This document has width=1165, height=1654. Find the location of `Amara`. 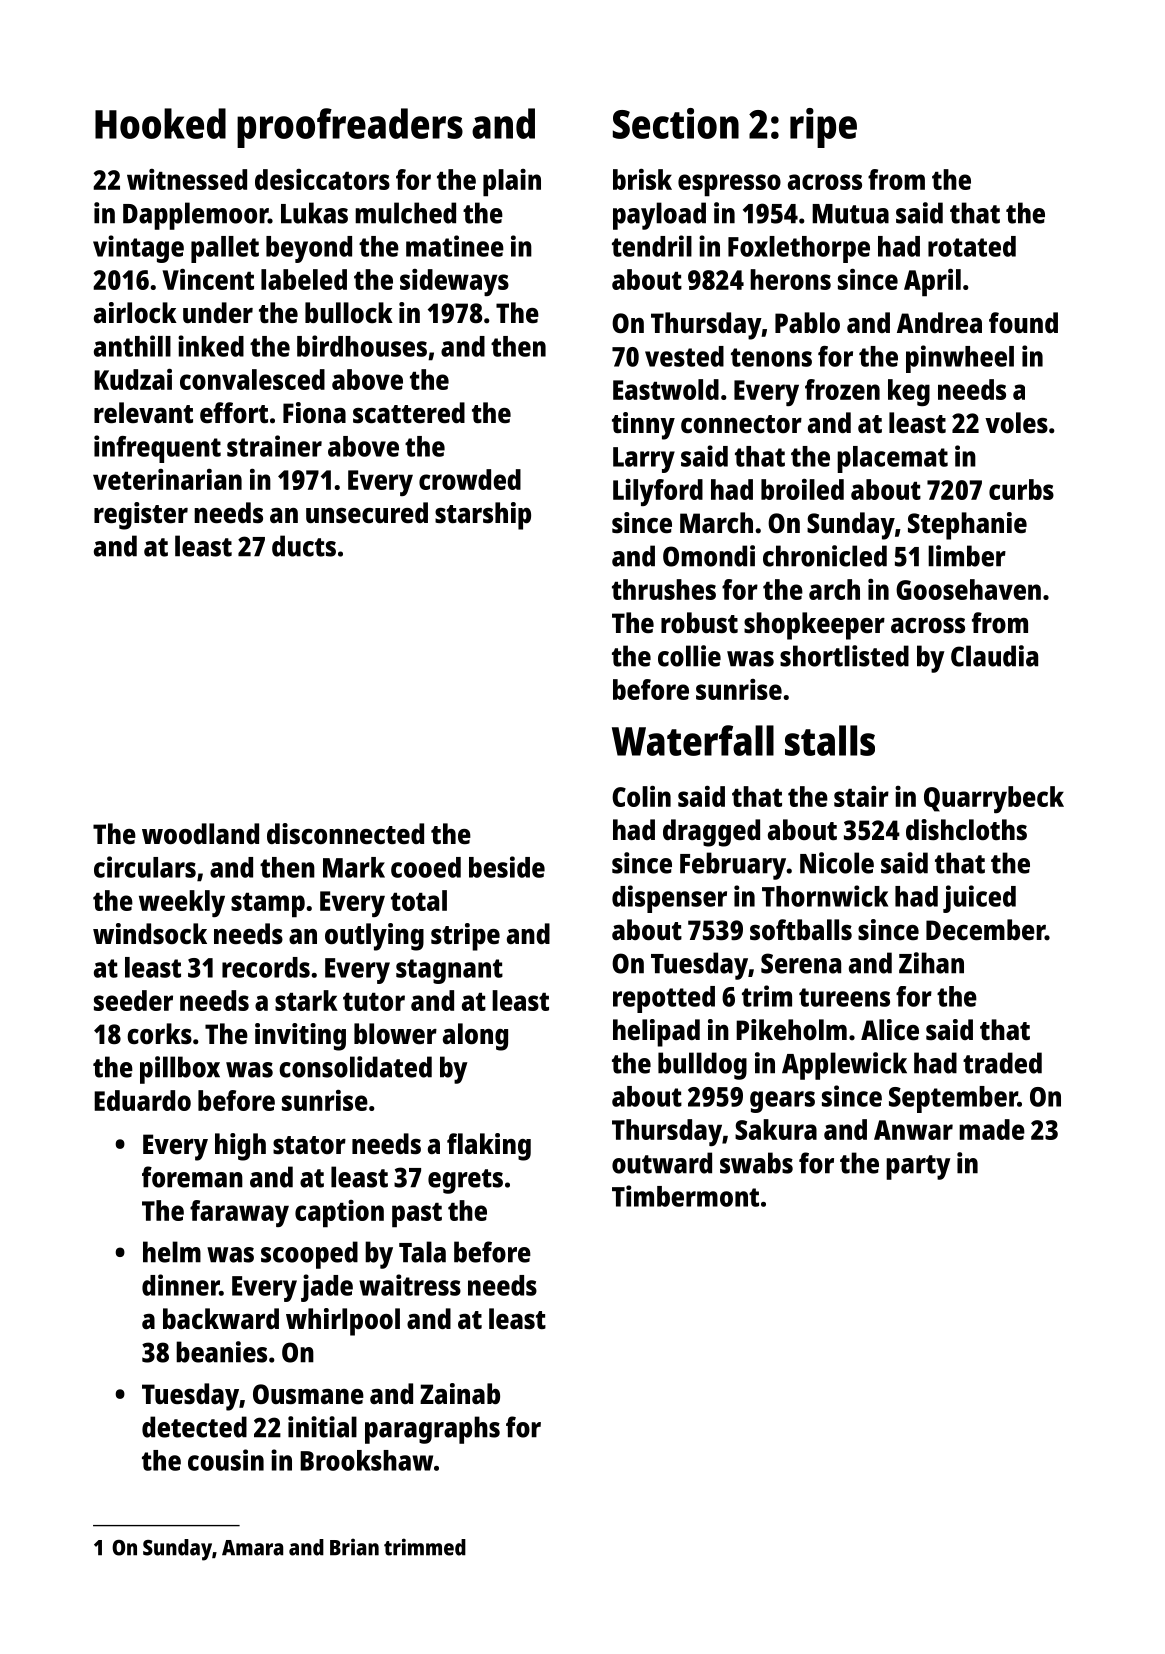

Amara is located at coordinates (252, 1548).
